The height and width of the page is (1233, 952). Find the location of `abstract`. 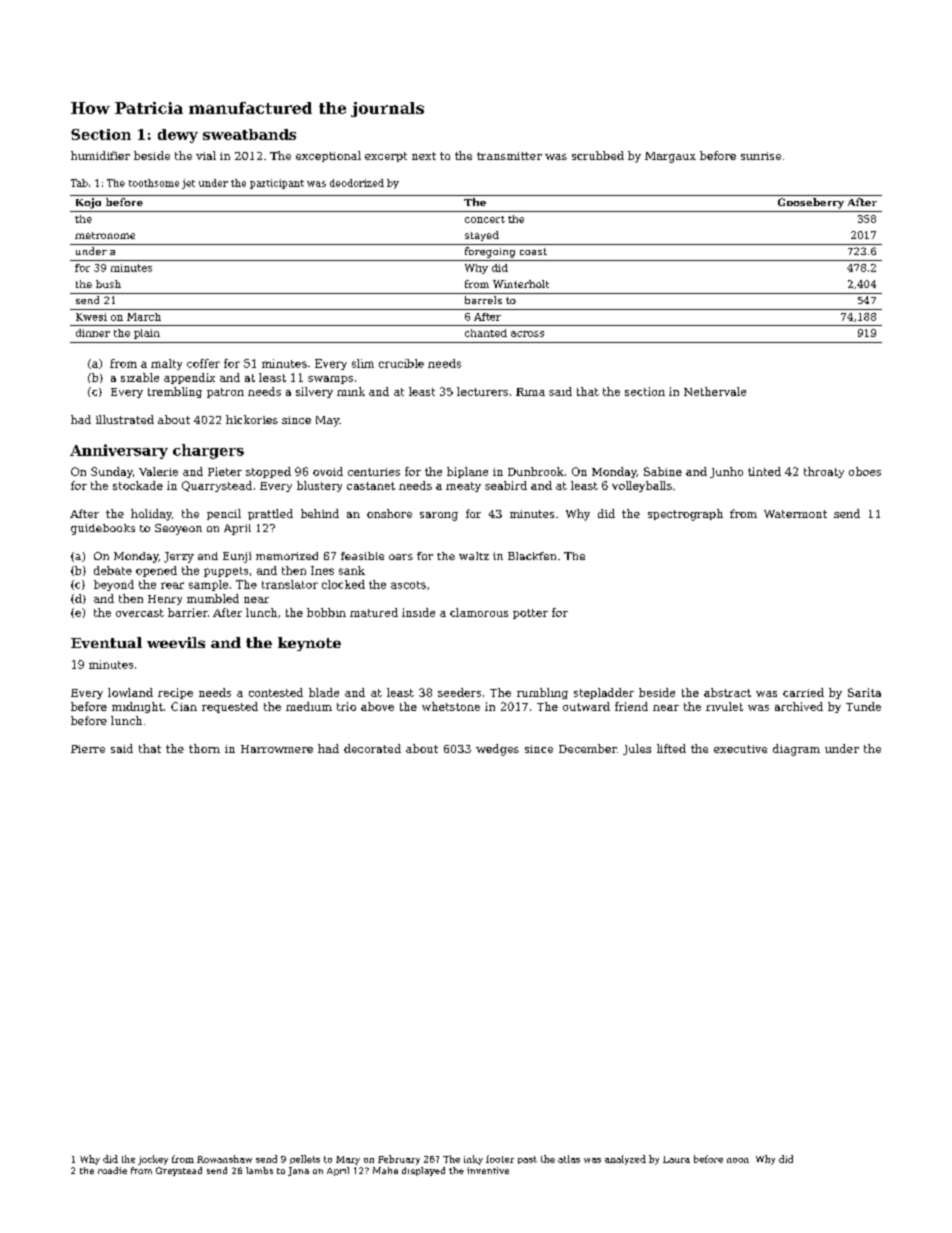

abstract is located at coordinates (727, 692).
